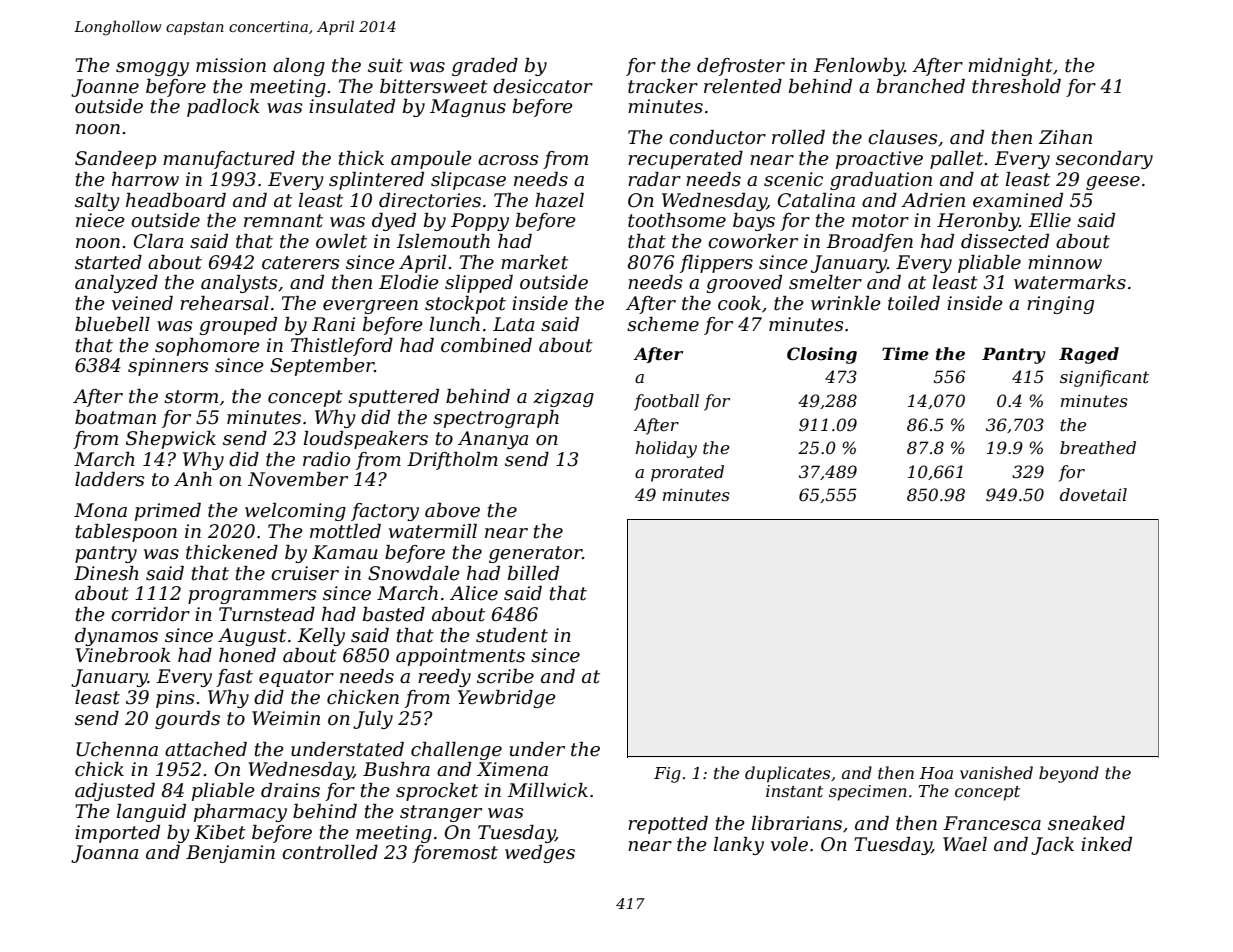  I want to click on smoggy, so click(152, 69).
